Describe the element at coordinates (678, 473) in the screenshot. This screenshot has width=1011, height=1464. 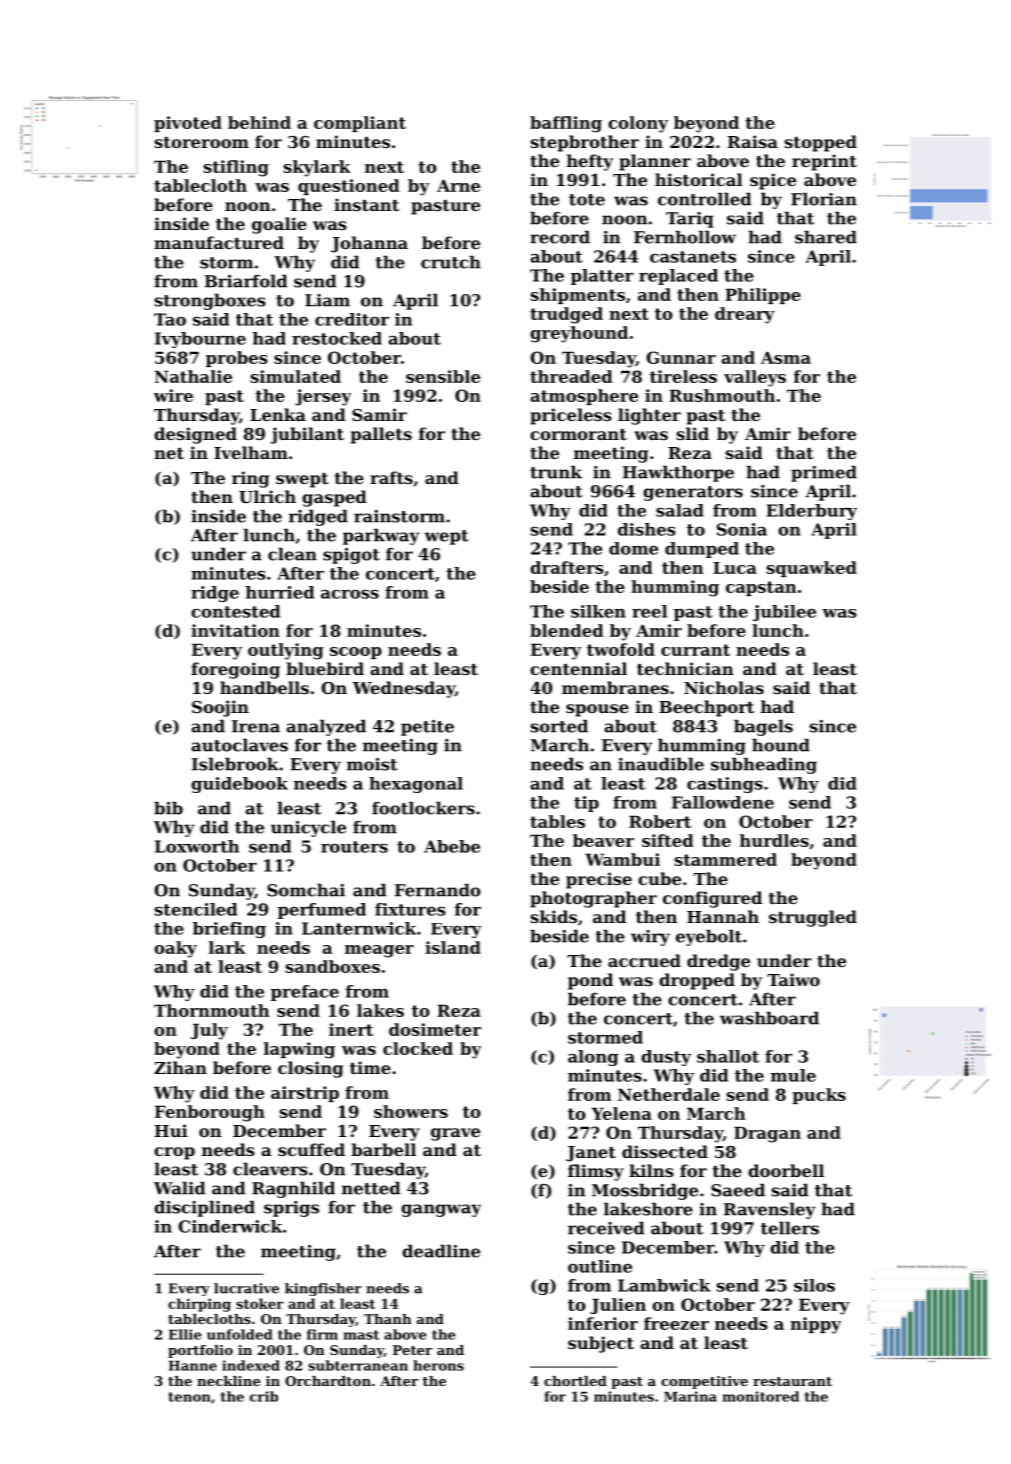
I see `Hawkthorpe` at that location.
